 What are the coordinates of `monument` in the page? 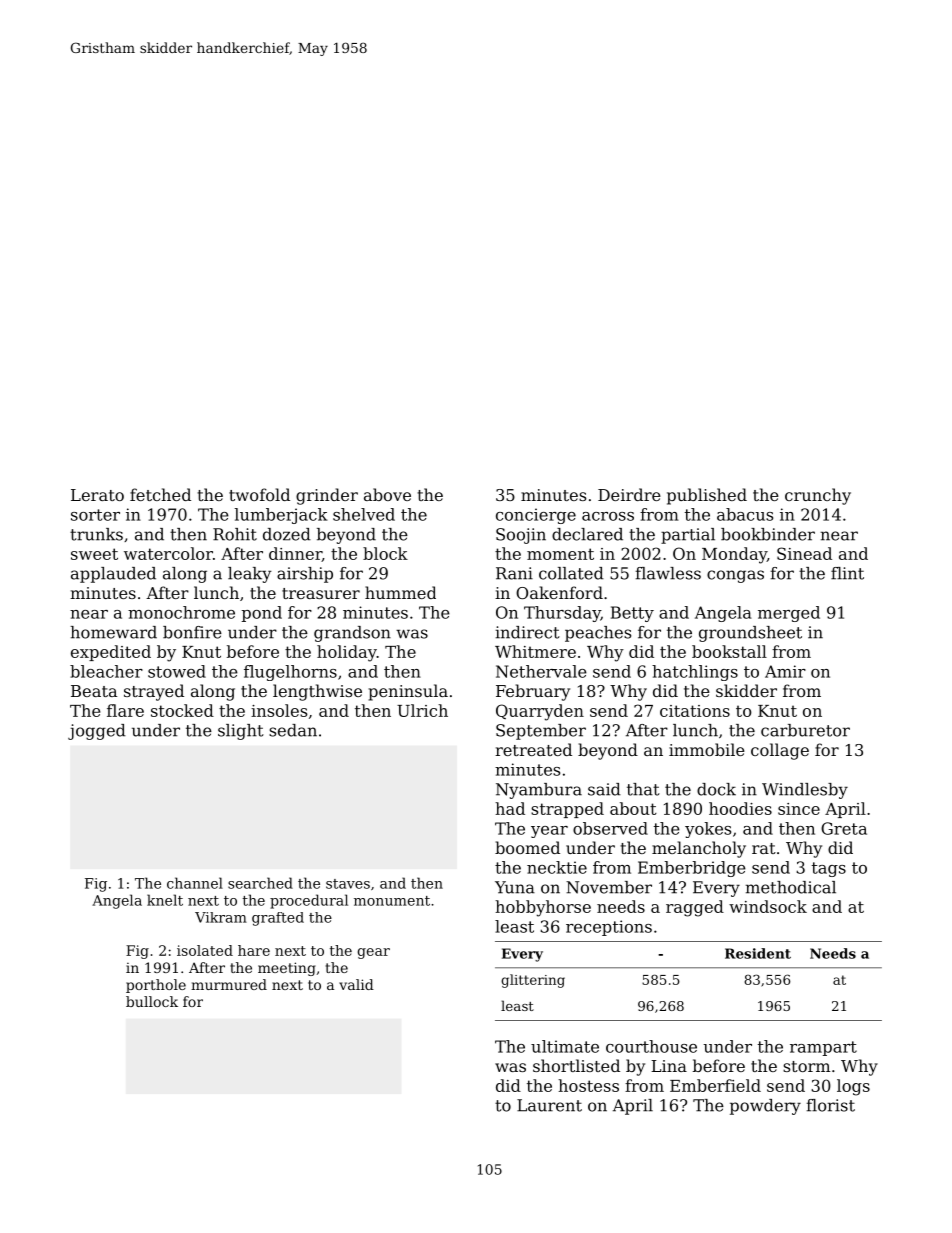 It's located at (392, 901).
